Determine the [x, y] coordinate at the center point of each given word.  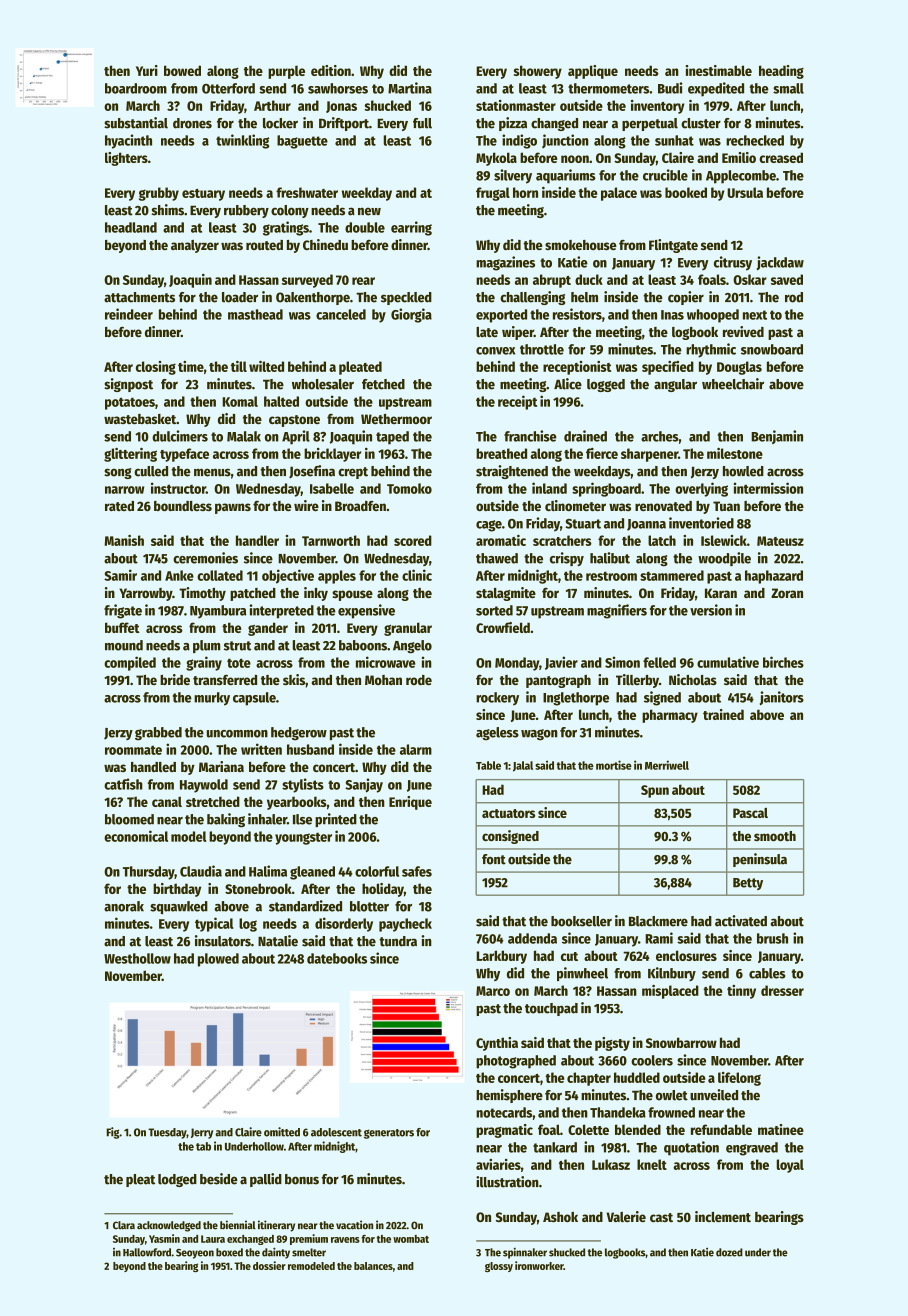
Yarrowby [145, 594]
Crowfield [503, 627]
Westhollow [137, 958]
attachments [139, 297]
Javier [561, 663]
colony [290, 211]
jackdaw [780, 263]
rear [363, 281]
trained [723, 714]
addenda [532, 938]
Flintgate [673, 246]
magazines [505, 263]
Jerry [202, 1133]
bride [175, 679]
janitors [782, 698]
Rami [659, 938]
